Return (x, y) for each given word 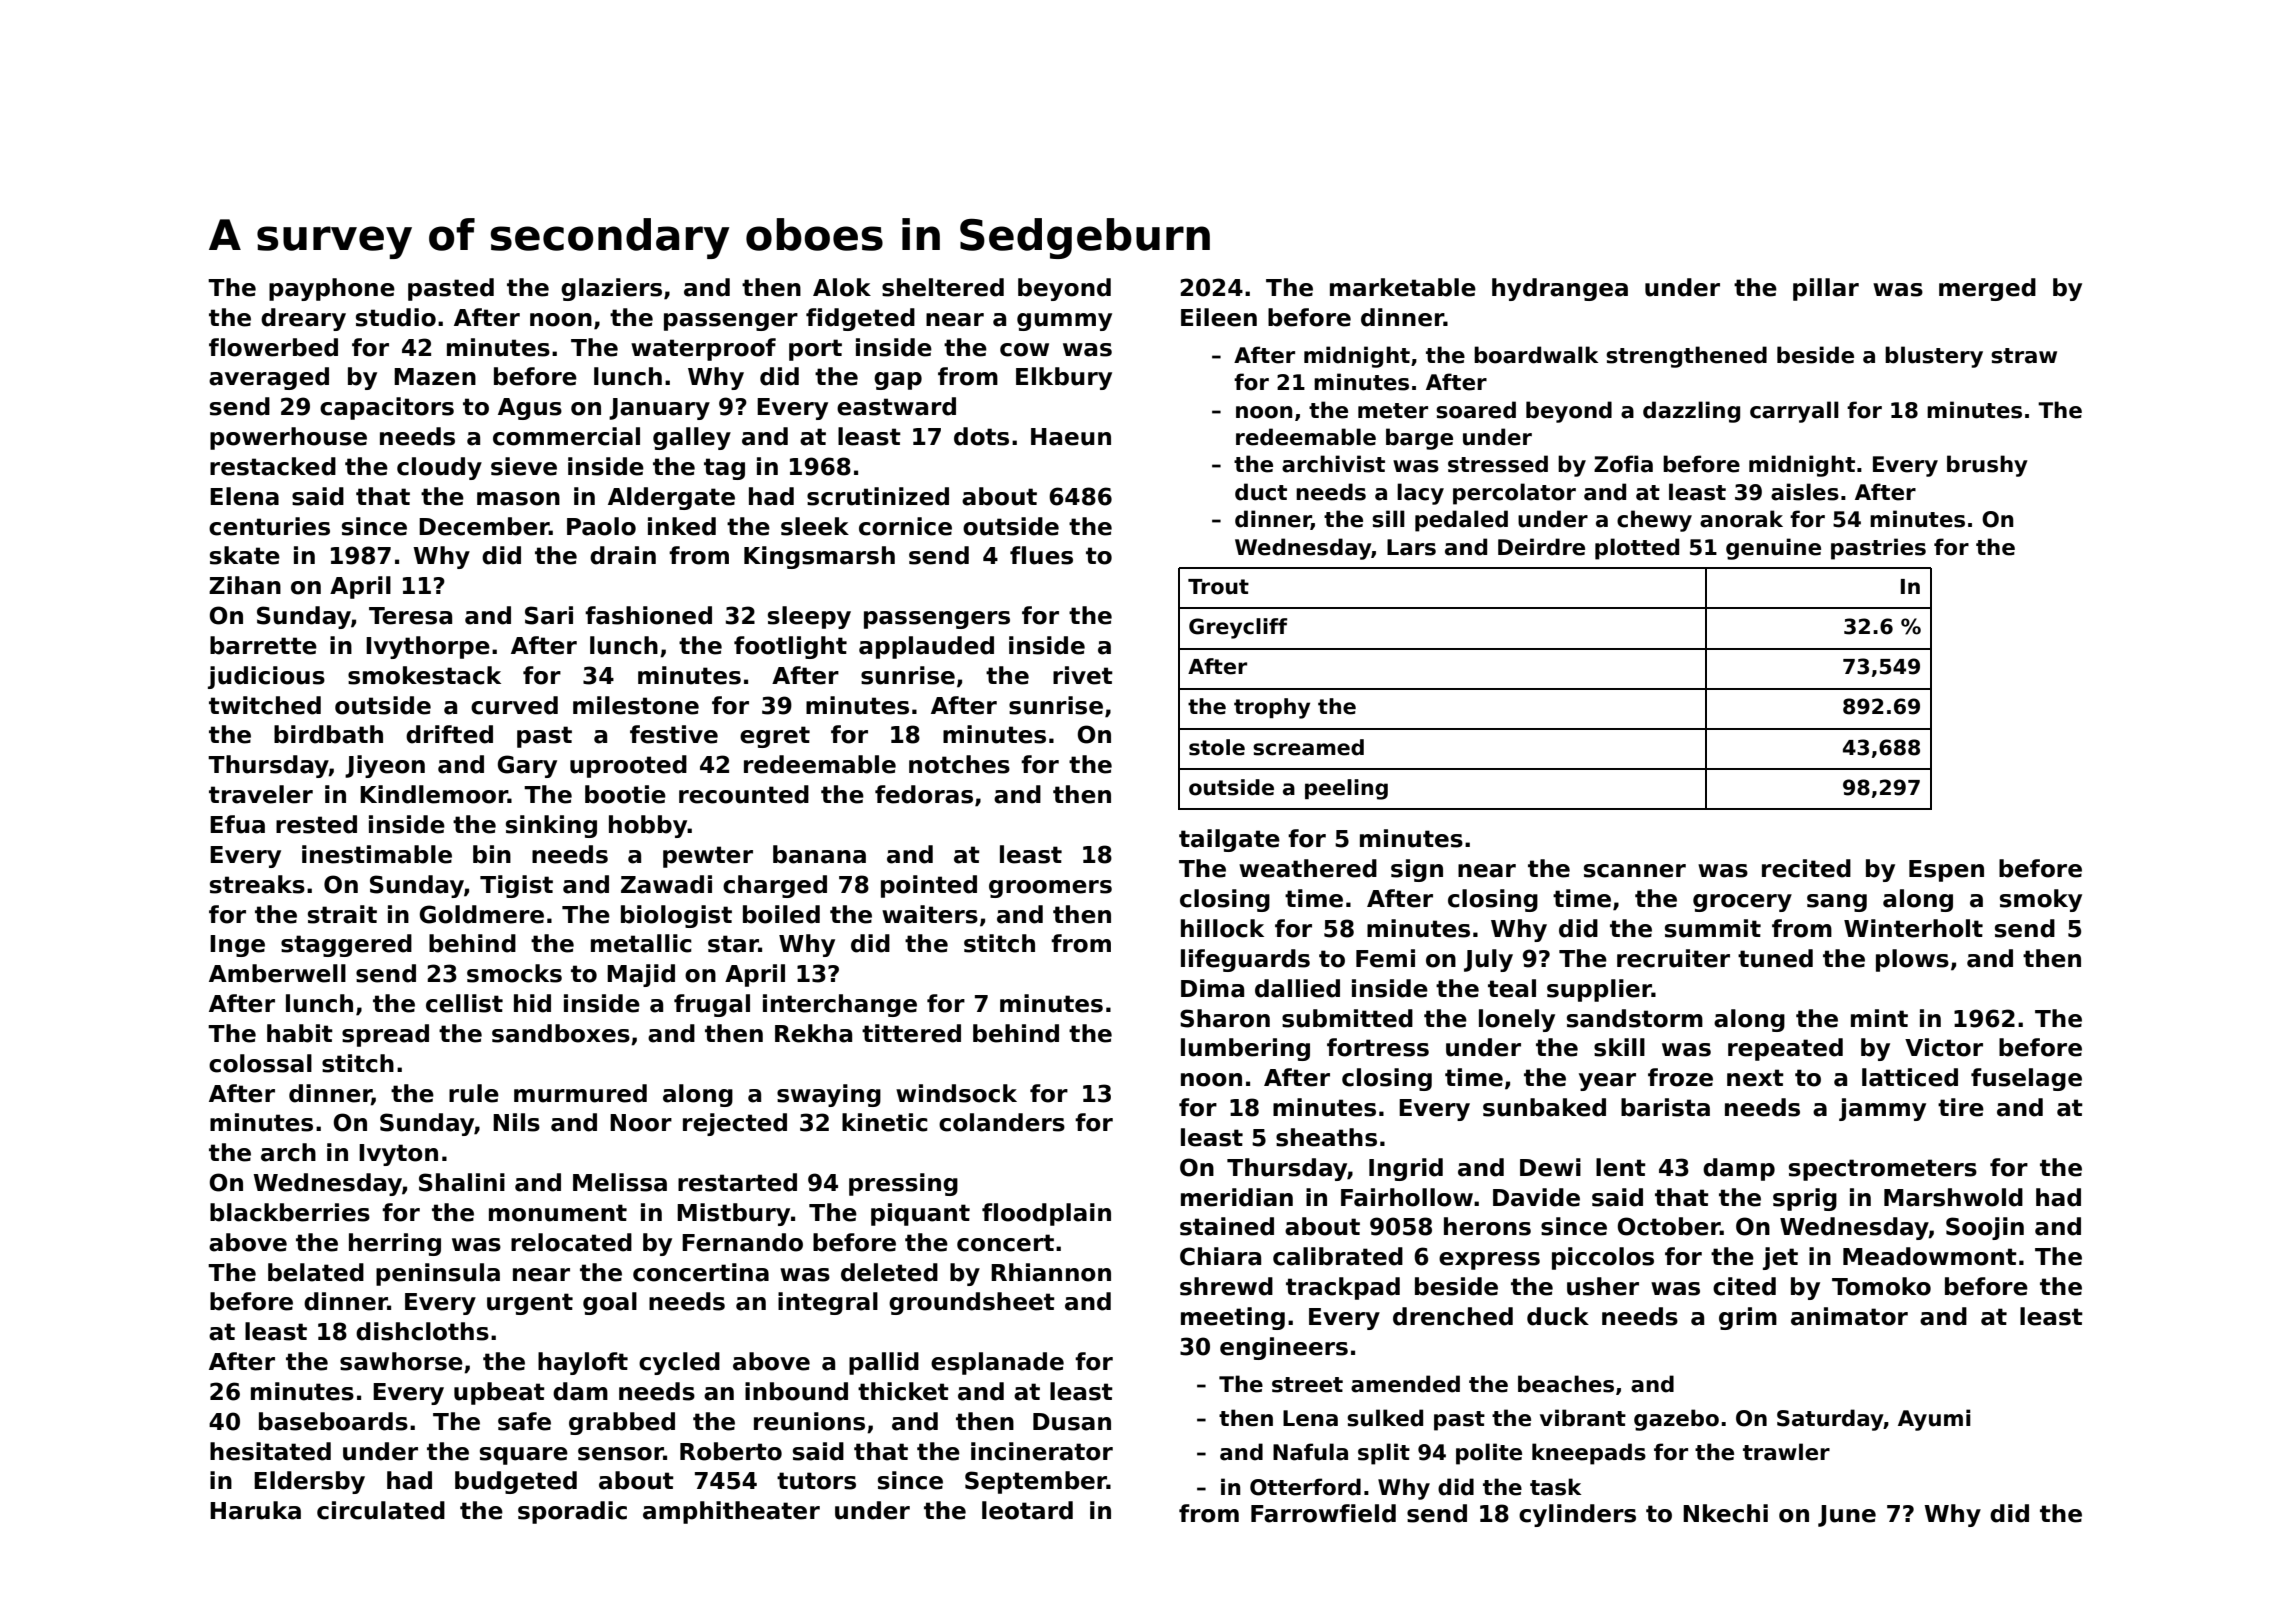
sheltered (943, 287)
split (1384, 1454)
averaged (269, 378)
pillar (1826, 289)
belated (316, 1272)
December (484, 526)
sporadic (572, 1512)
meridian (1237, 1197)
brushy (1987, 466)
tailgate (1229, 840)
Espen (1946, 871)
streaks (257, 884)
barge (1419, 439)
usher (1603, 1286)
